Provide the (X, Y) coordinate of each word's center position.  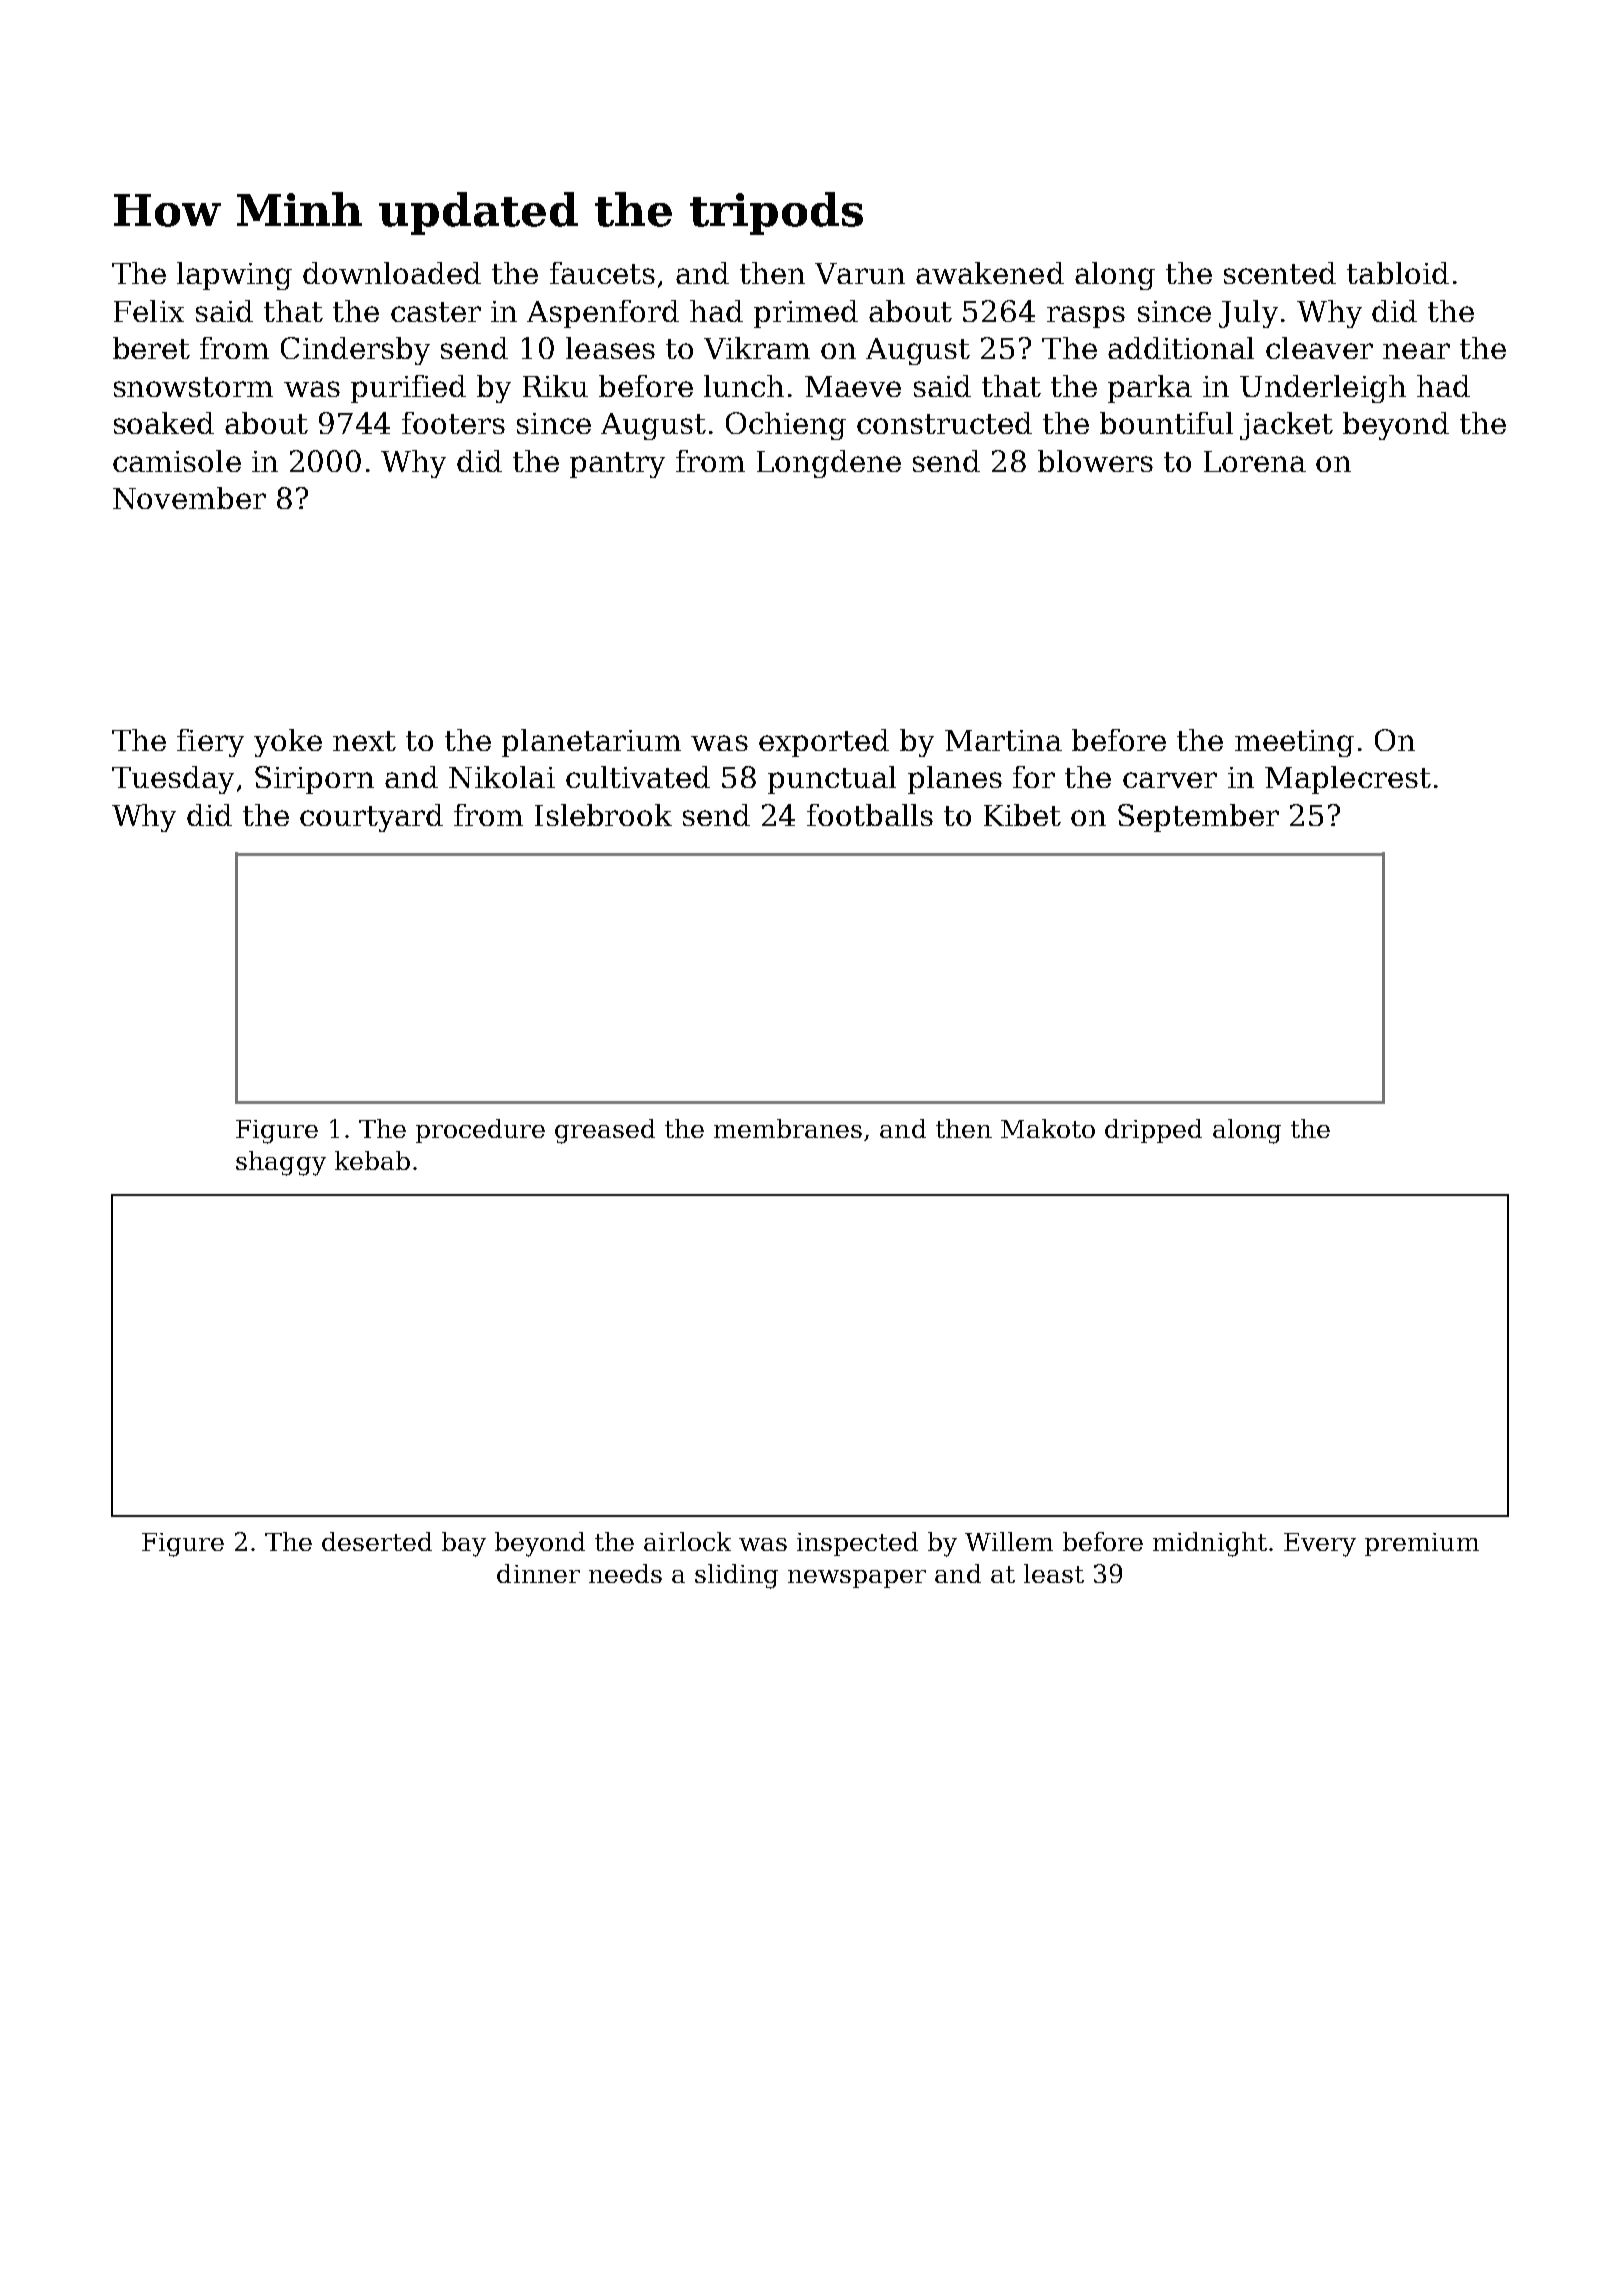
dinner (538, 1573)
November (189, 498)
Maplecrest (1348, 780)
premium (1422, 1544)
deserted (377, 1541)
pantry (617, 465)
